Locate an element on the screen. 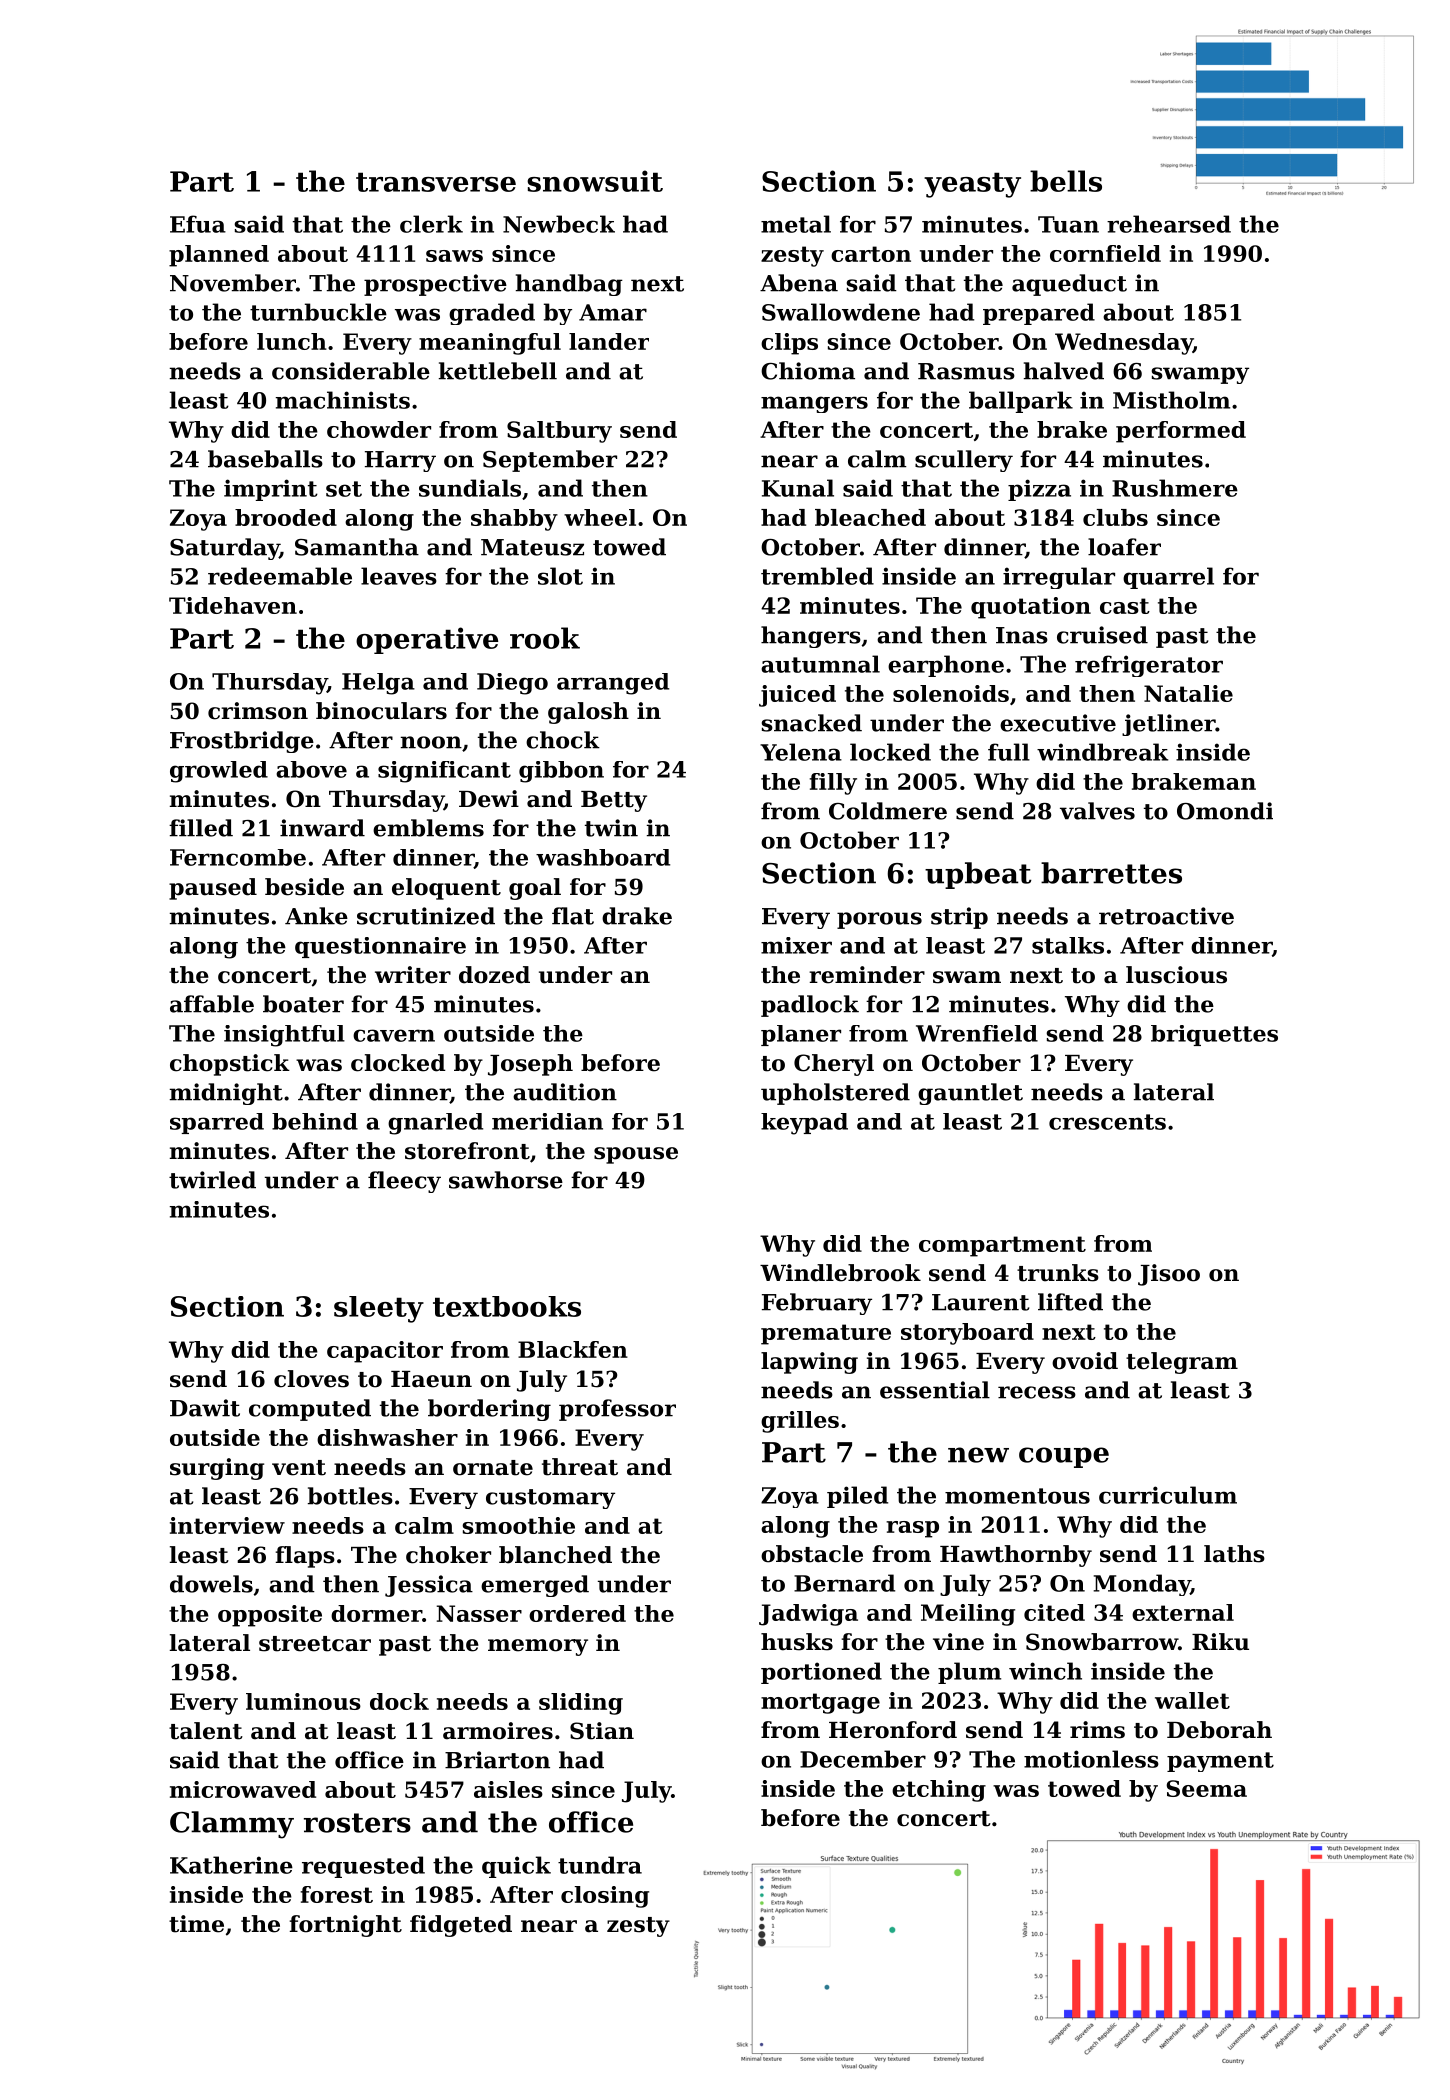 Image resolution: width=1450 pixels, height=2100 pixels. saws is located at coordinates (454, 256).
